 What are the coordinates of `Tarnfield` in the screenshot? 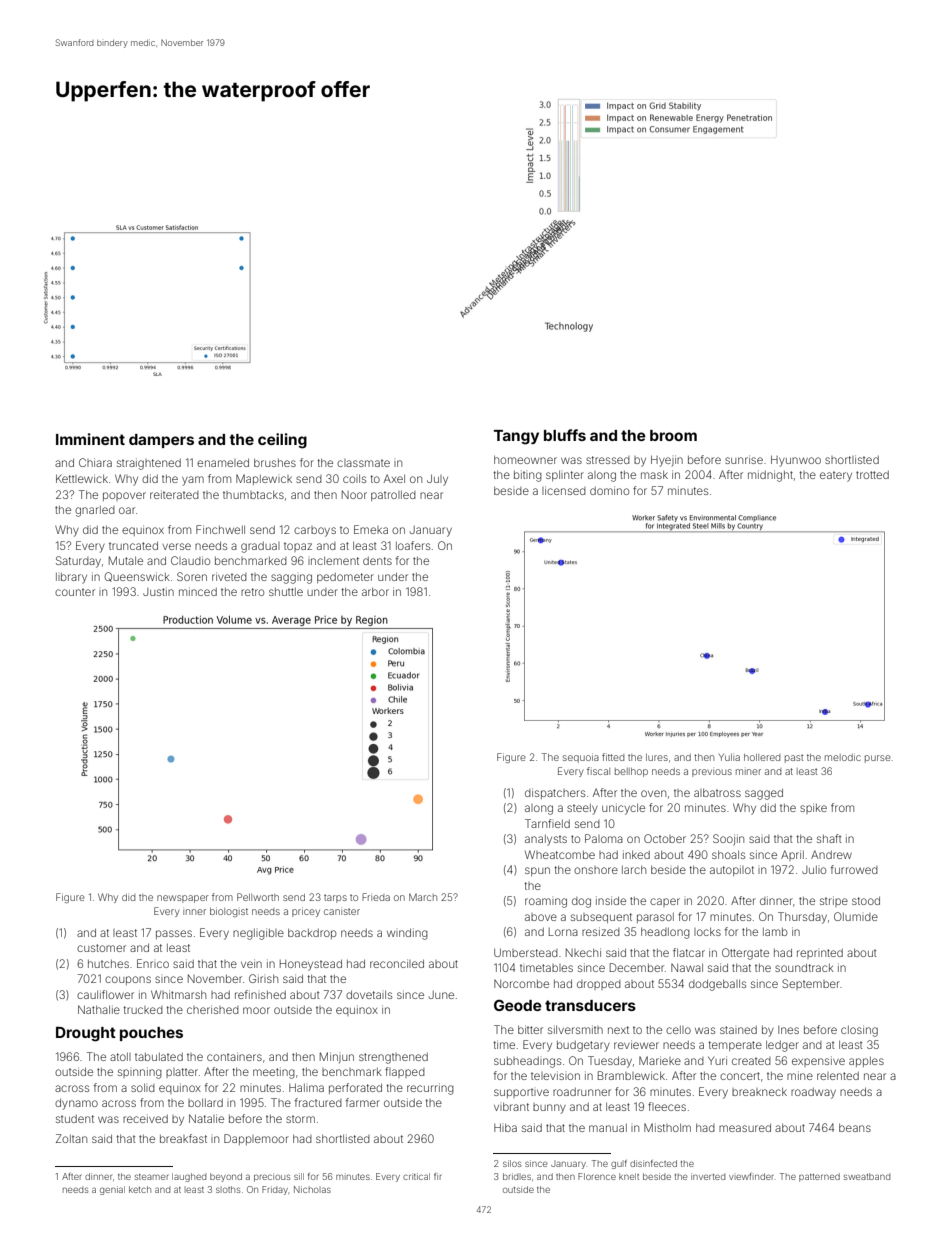 It's located at (547, 823).
